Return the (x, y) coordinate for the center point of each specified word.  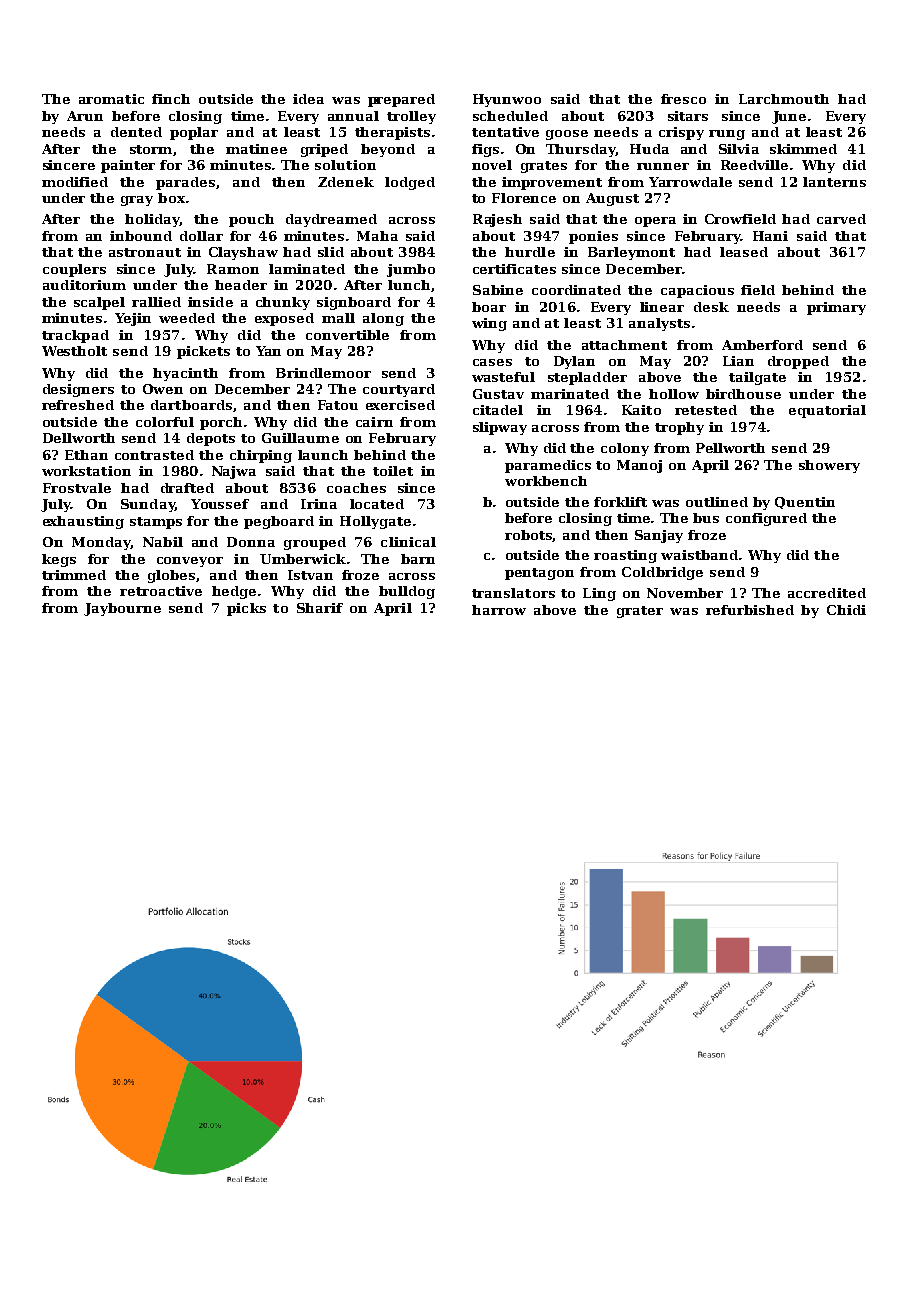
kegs (59, 560)
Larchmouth (784, 99)
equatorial (827, 411)
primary (836, 308)
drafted (187, 488)
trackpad (75, 336)
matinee (256, 149)
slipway (500, 428)
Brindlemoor (323, 373)
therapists (392, 133)
